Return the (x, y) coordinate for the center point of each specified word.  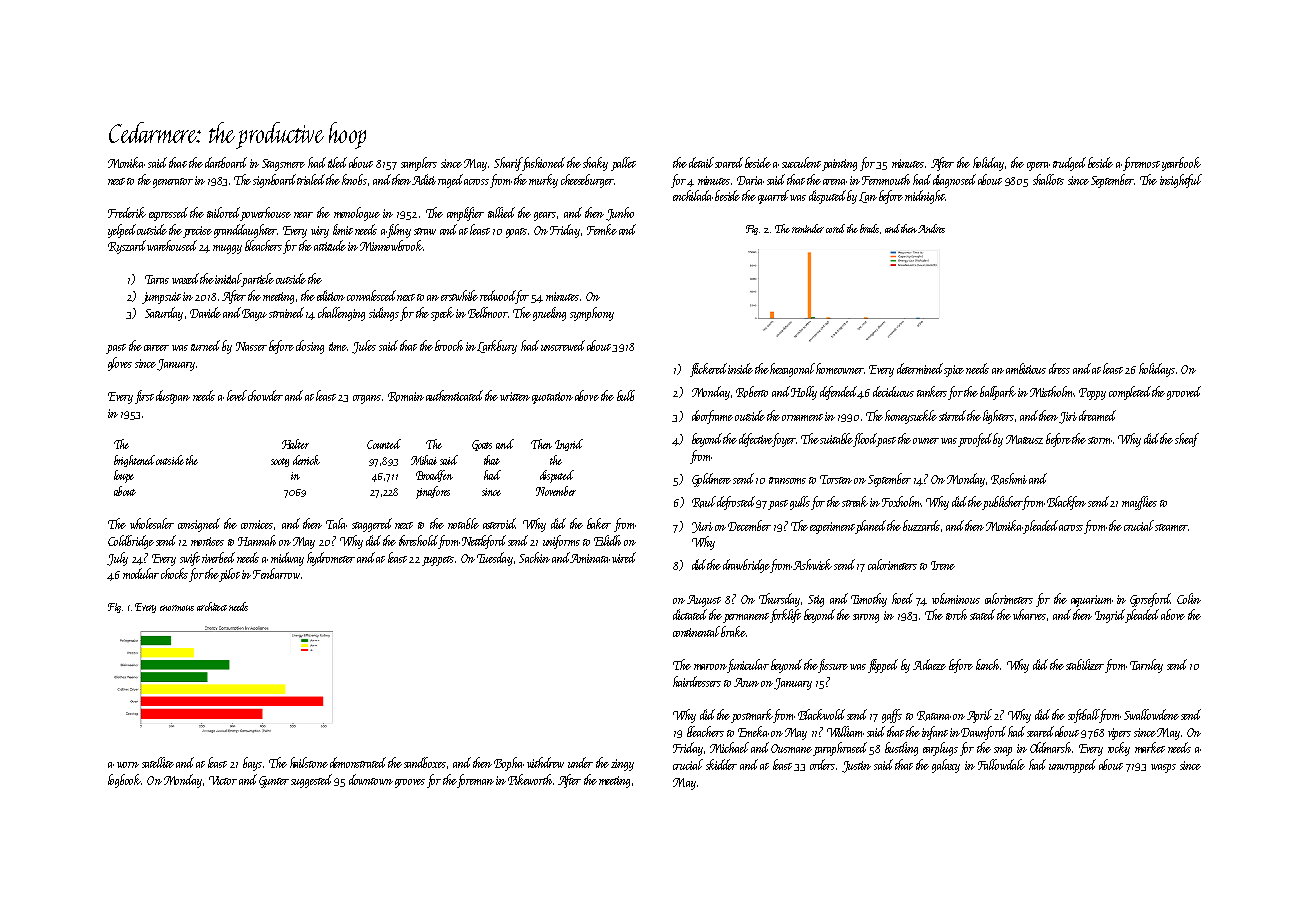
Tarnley (1146, 666)
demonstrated (358, 762)
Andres (931, 228)
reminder (808, 228)
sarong (866, 618)
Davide (205, 312)
